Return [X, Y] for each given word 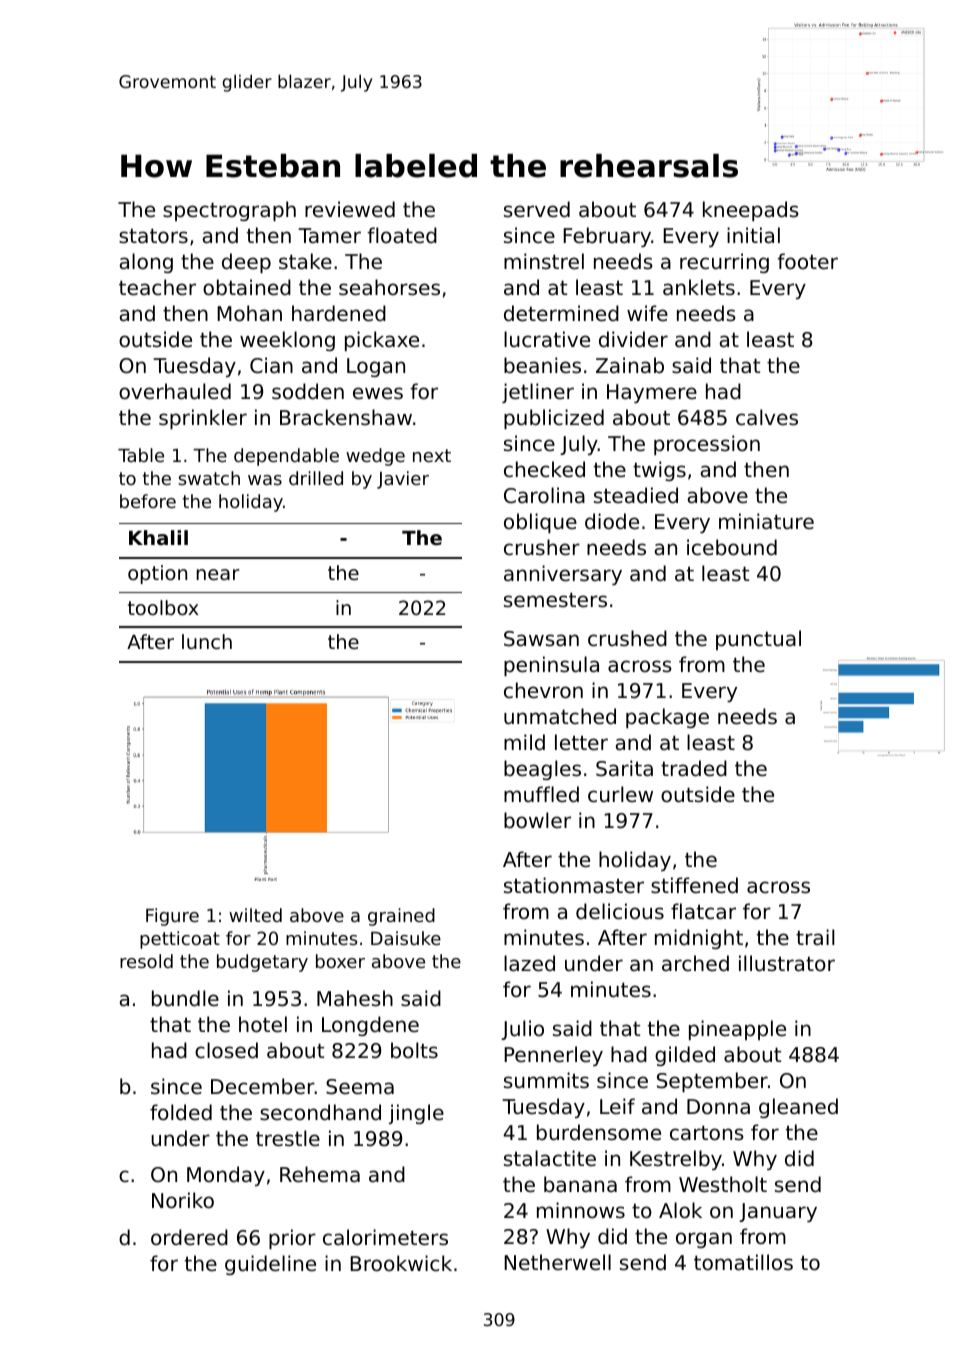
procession [707, 445]
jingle [416, 1114]
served [537, 209]
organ [704, 1240]
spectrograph [229, 211]
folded [181, 1112]
